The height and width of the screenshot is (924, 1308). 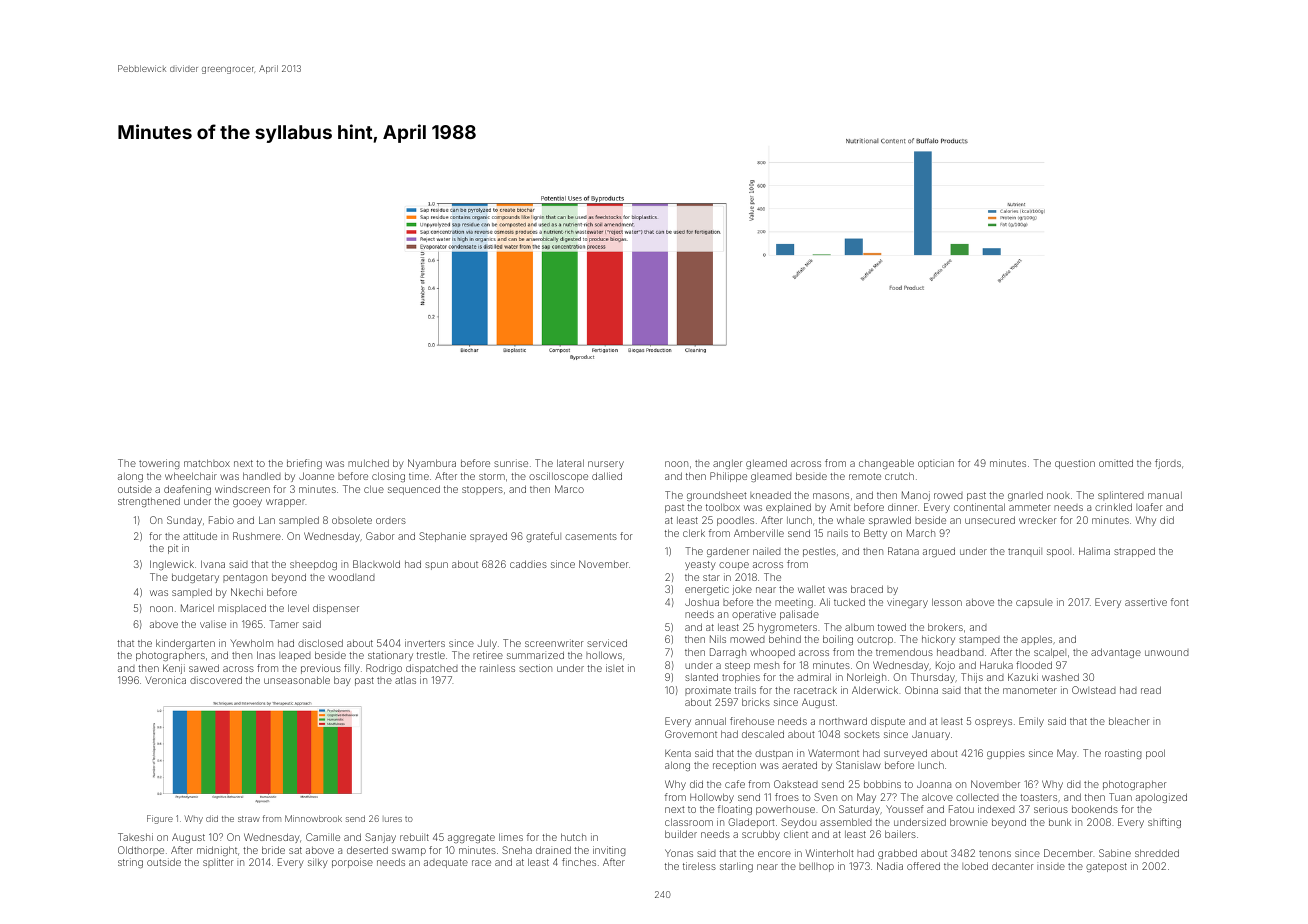 I want to click on porpoise, so click(x=352, y=863).
